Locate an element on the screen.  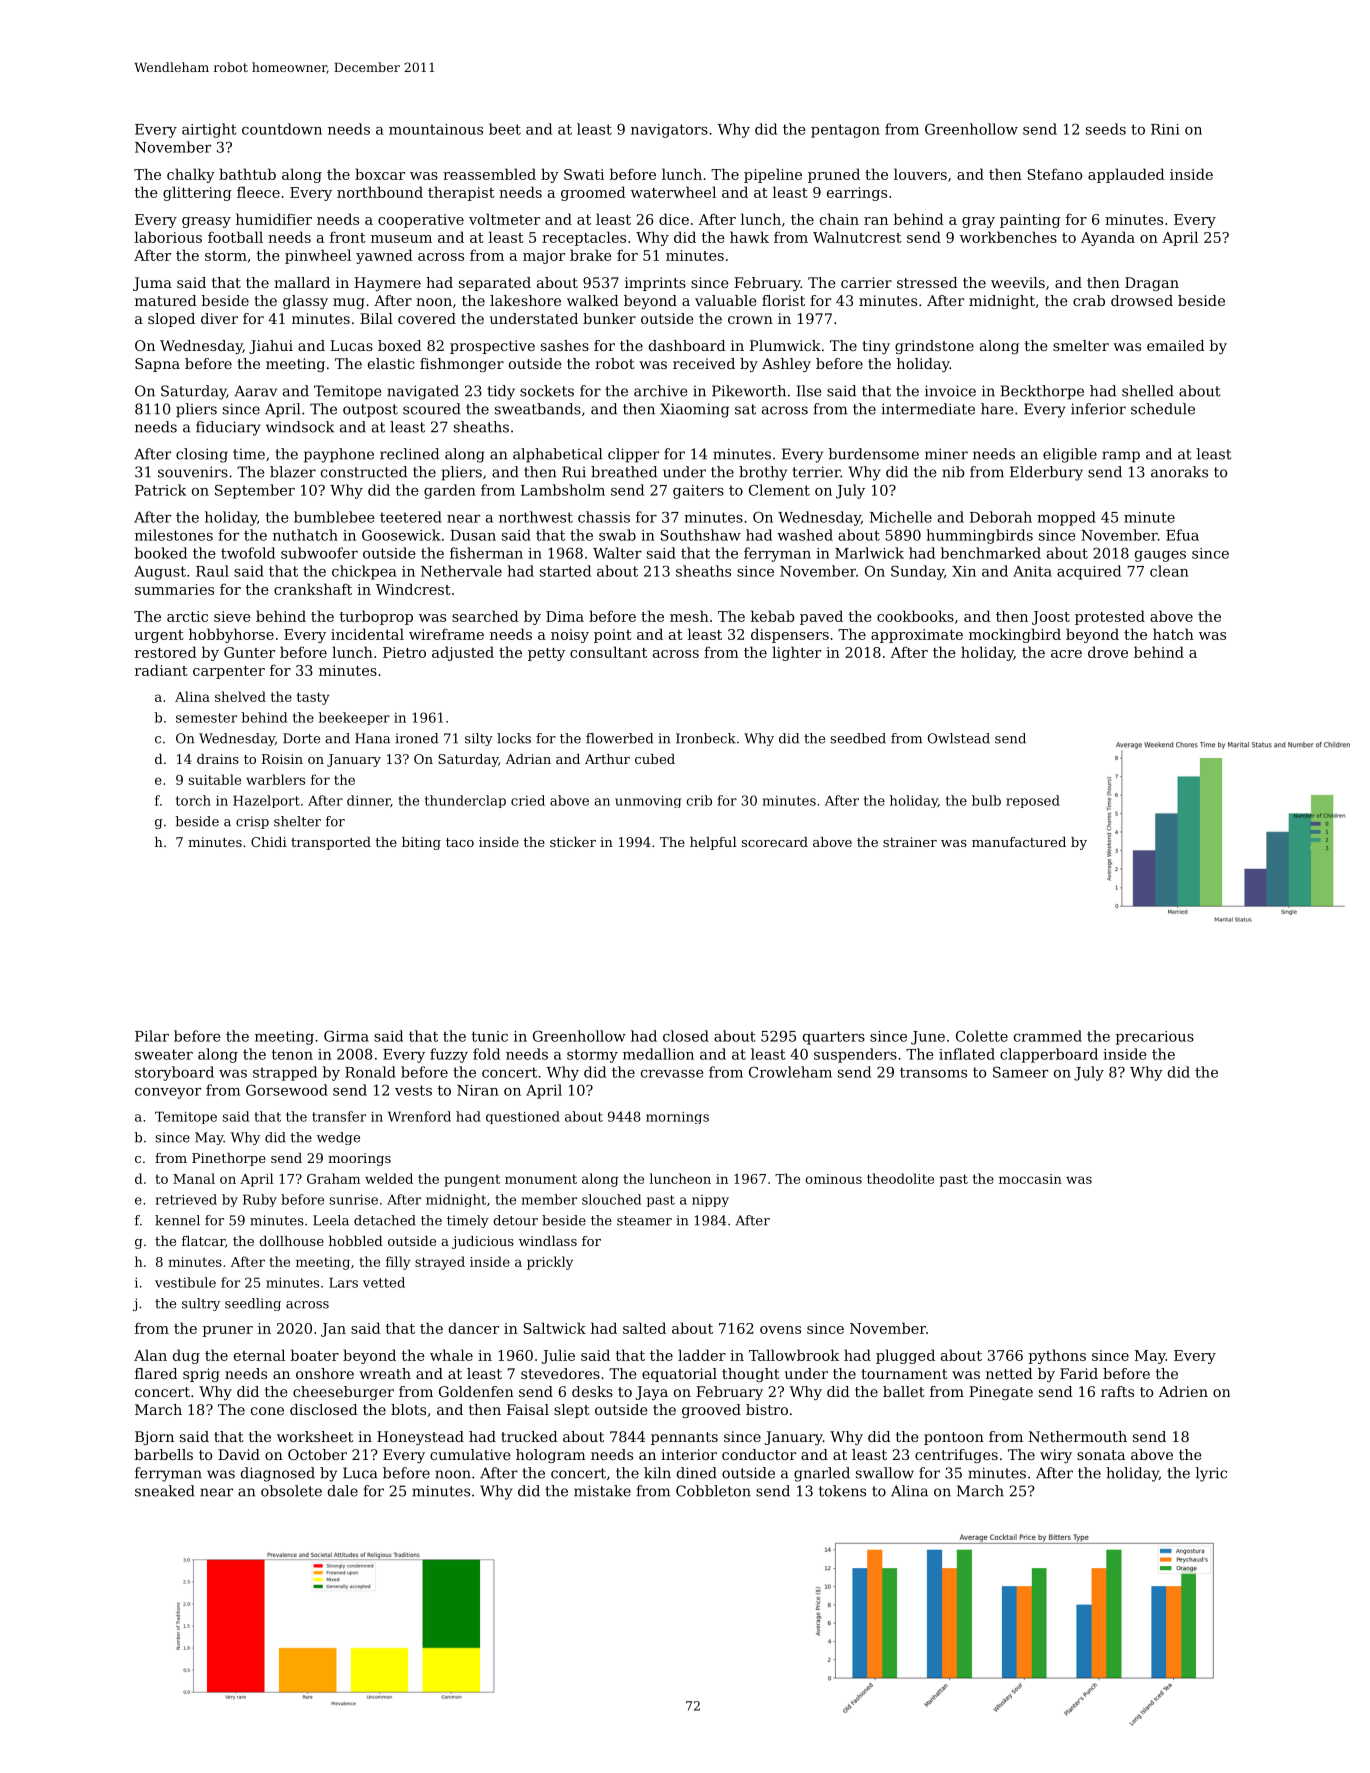
ramp is located at coordinates (1121, 457).
